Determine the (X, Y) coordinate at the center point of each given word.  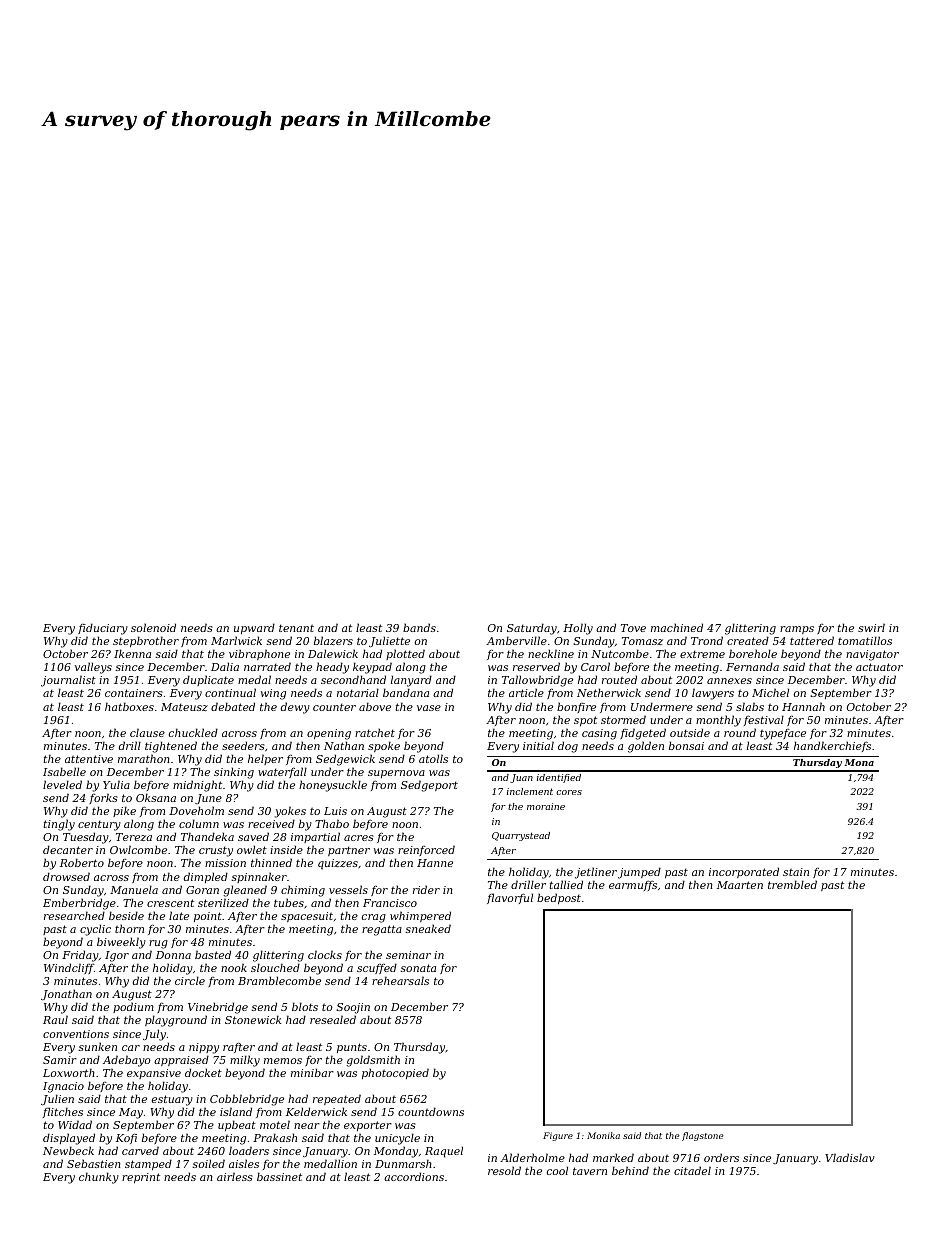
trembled (792, 884)
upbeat (237, 1126)
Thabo (332, 823)
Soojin (353, 1008)
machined (677, 627)
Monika (603, 1135)
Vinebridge (218, 1008)
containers (134, 693)
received (271, 823)
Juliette (389, 641)
